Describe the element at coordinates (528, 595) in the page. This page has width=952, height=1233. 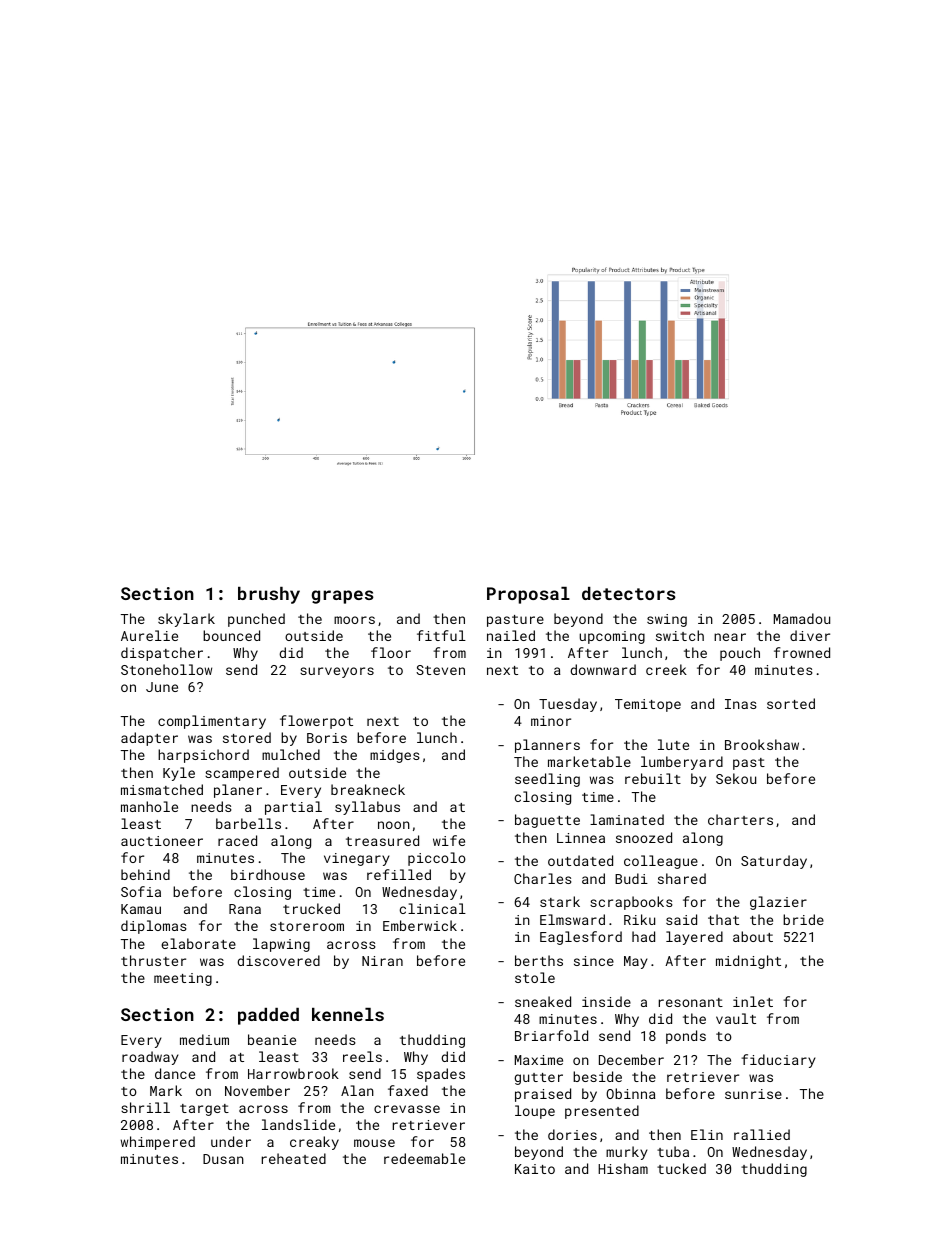
I see `Proposal` at that location.
